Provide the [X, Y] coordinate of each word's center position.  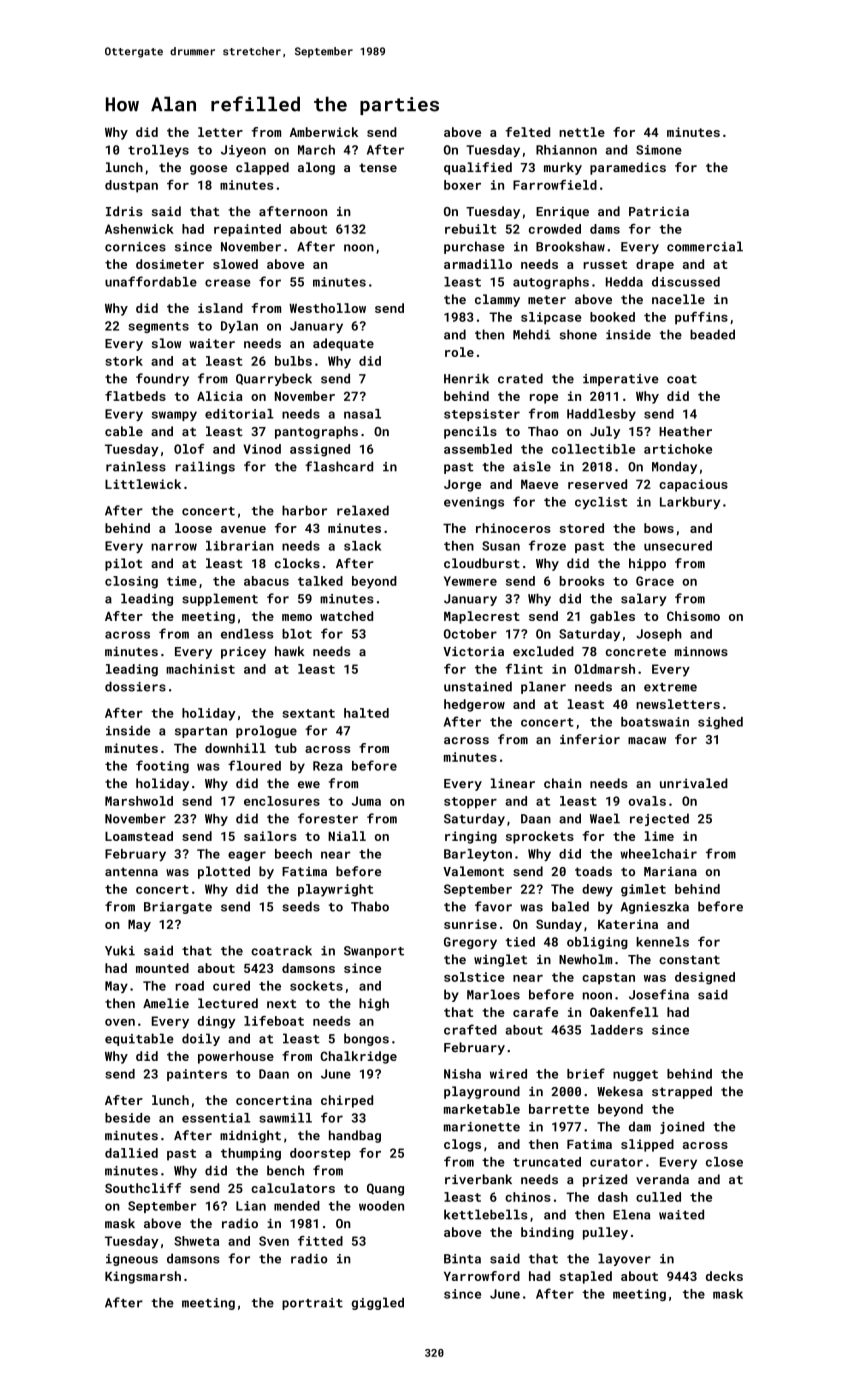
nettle [582, 132]
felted [528, 132]
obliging [597, 943]
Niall [347, 836]
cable [124, 431]
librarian [240, 546]
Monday [674, 467]
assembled [478, 449]
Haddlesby [601, 415]
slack [362, 546]
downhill [235, 748]
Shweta [196, 1241]
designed [705, 978]
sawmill [285, 1118]
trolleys [158, 151]
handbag [355, 1136]
